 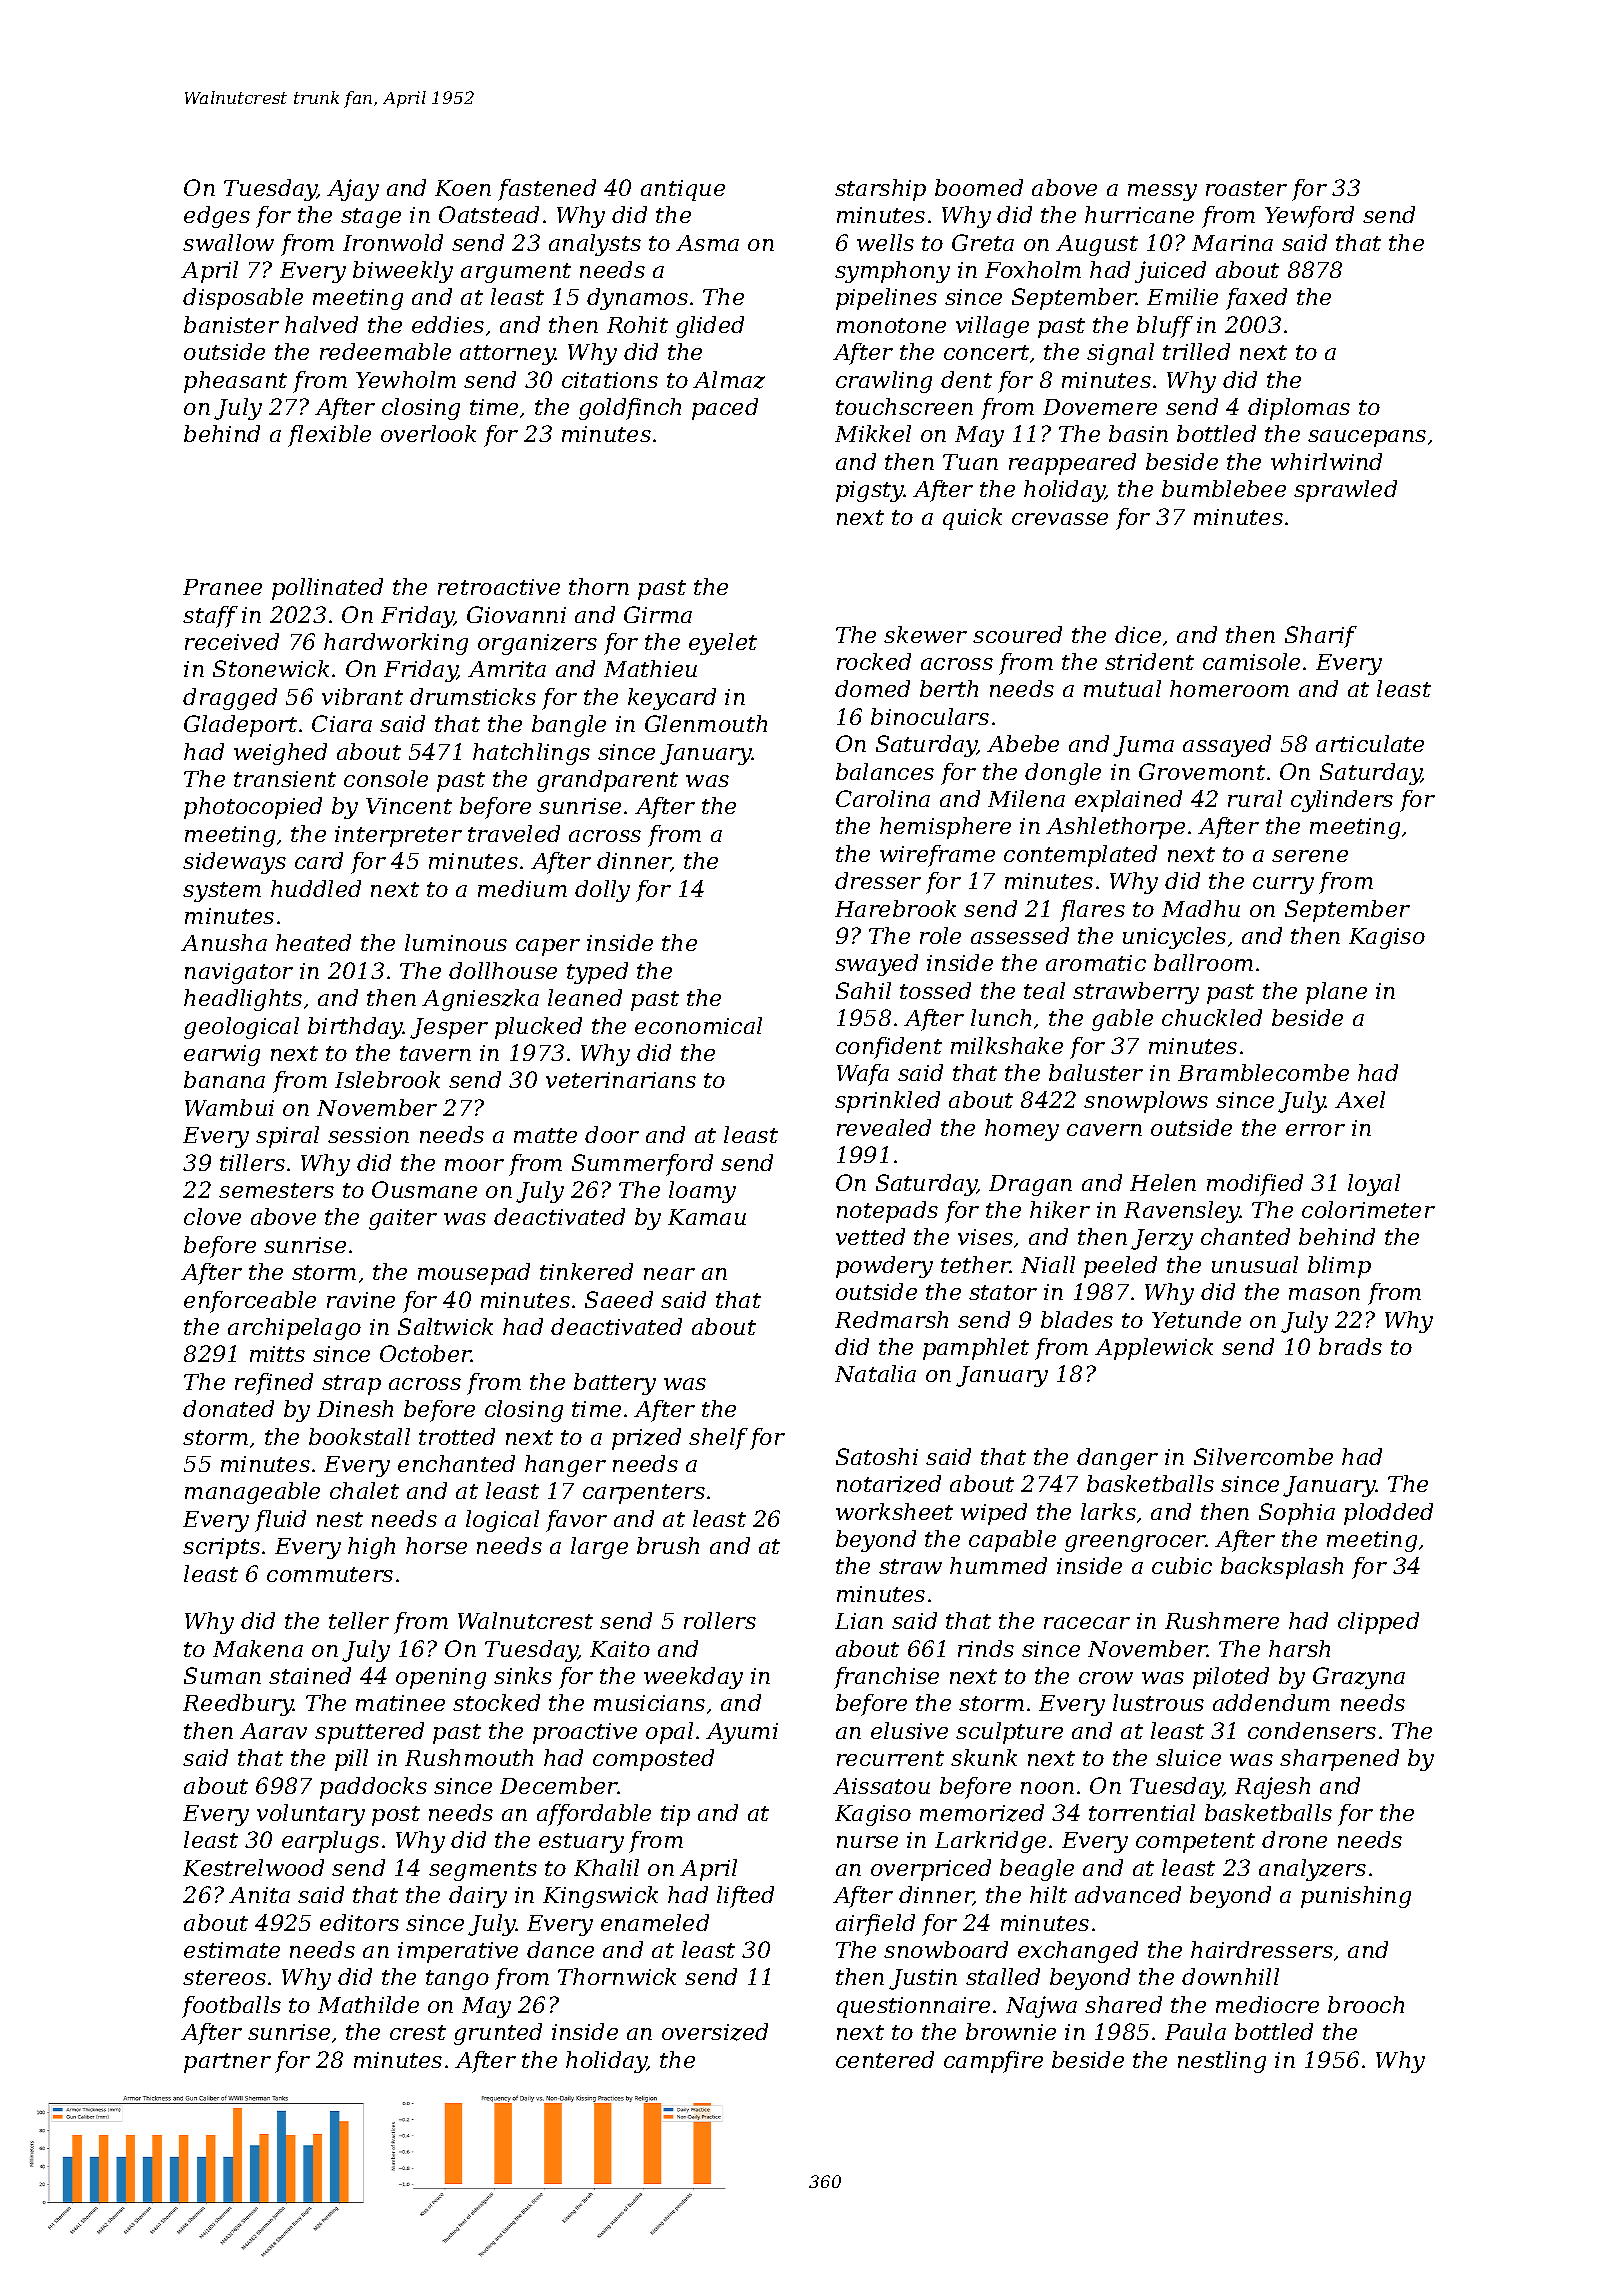 I want to click on modified, so click(x=1255, y=1185).
